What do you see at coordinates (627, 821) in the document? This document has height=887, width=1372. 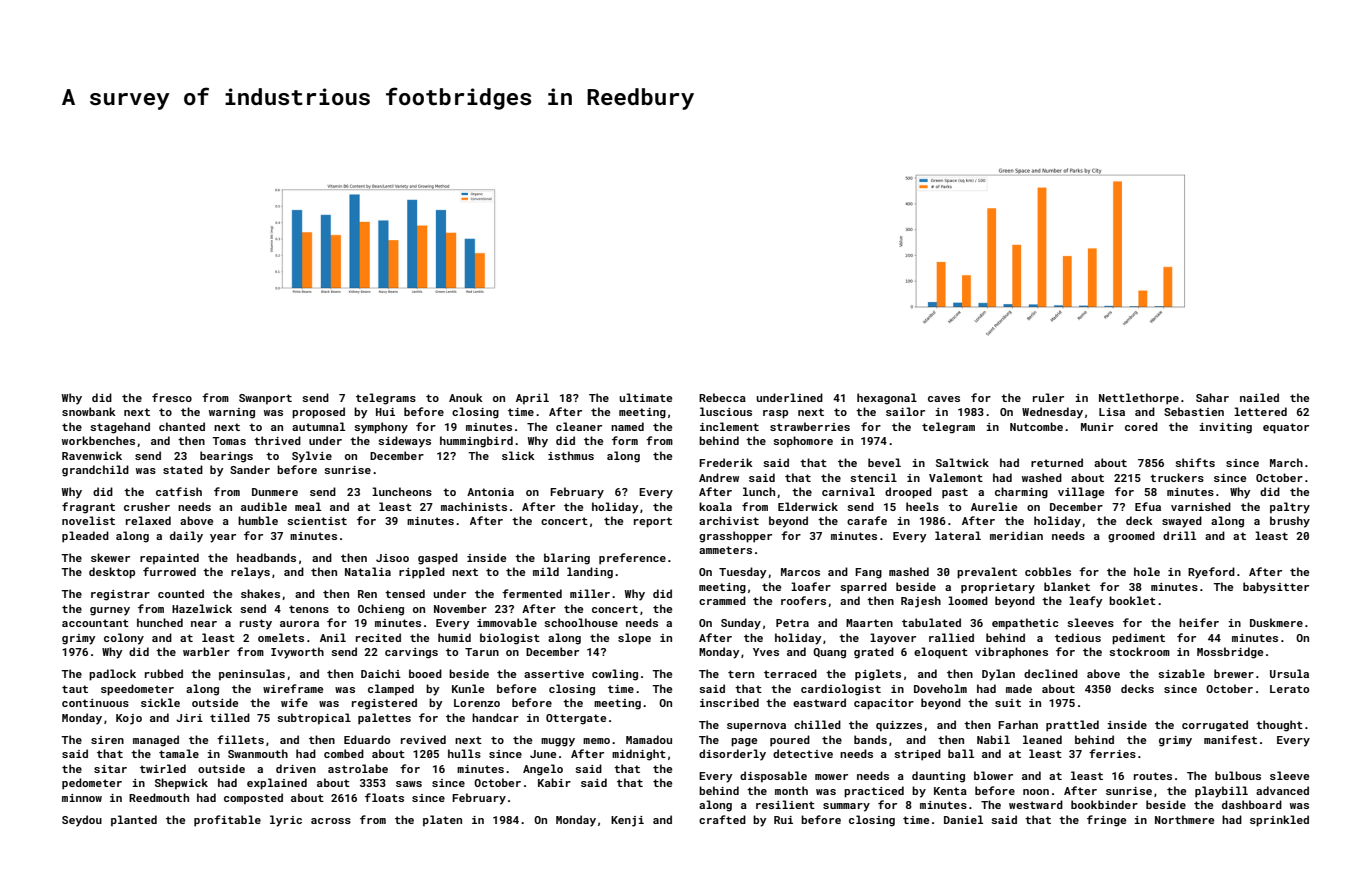 I see `Kenji` at bounding box center [627, 821].
